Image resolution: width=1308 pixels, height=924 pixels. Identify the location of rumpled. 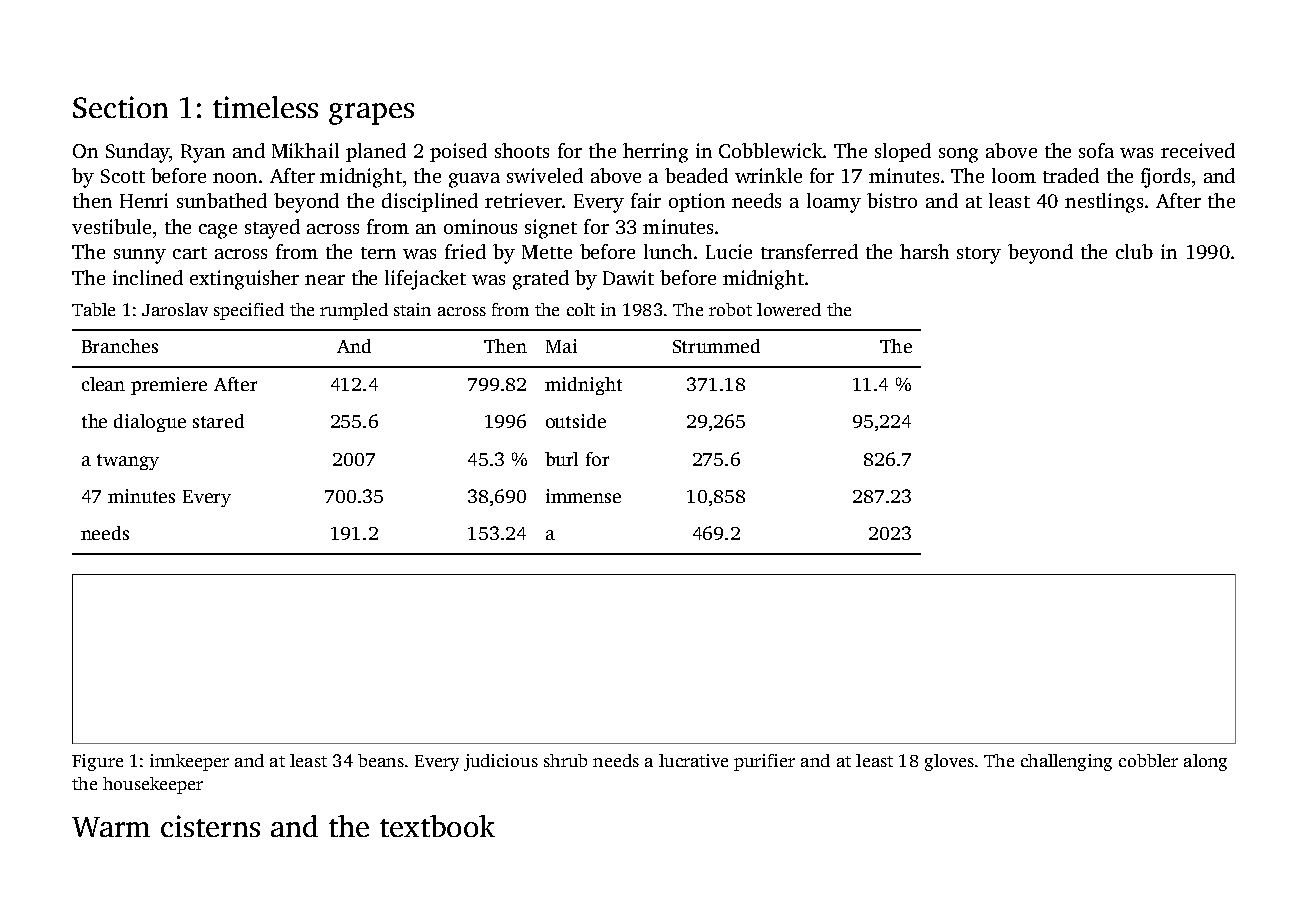
(354, 311).
